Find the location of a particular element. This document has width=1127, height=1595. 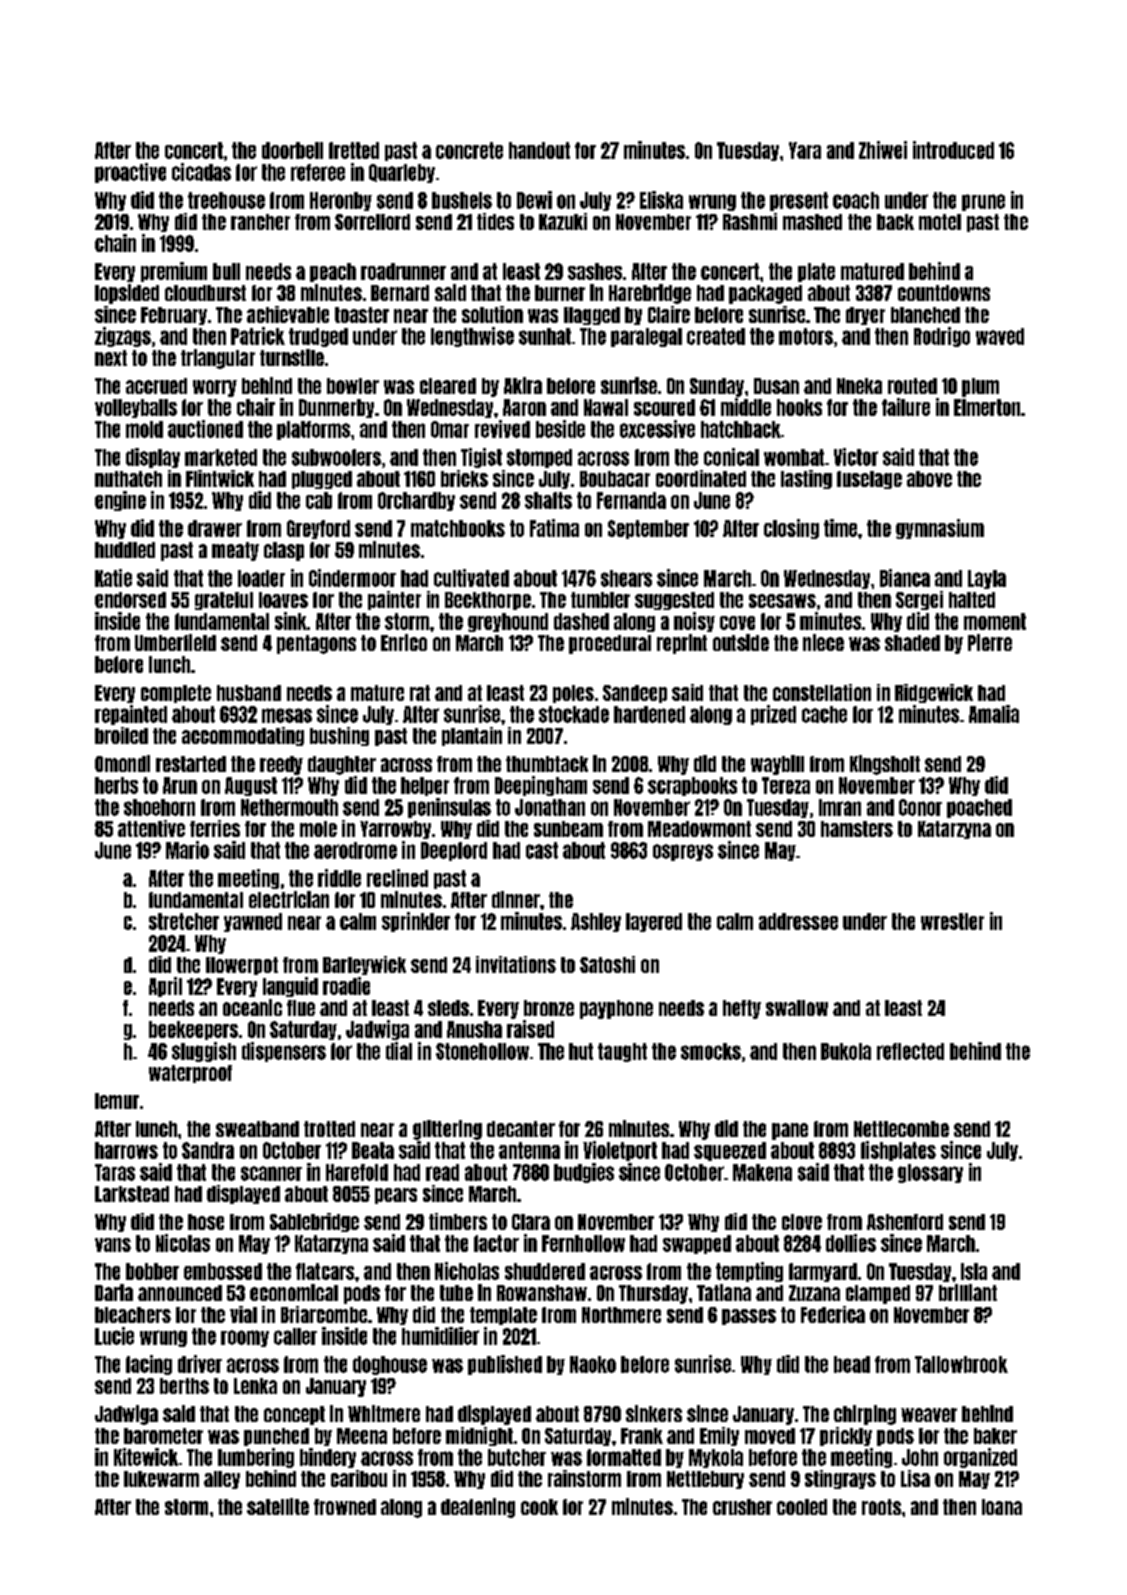

crusher is located at coordinates (742, 1507).
